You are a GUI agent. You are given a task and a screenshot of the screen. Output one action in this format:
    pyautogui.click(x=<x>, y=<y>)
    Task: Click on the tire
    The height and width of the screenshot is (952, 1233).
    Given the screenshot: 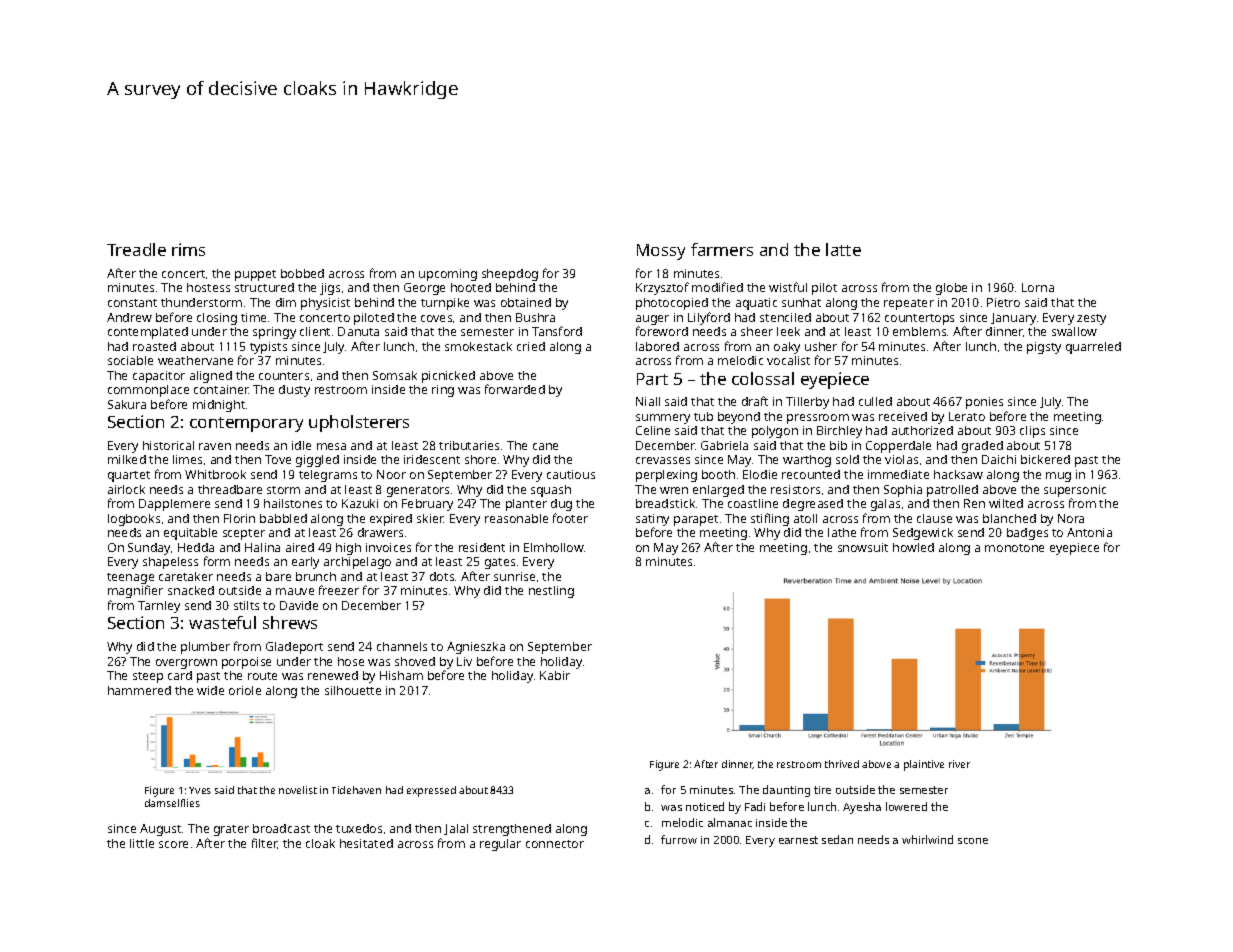 What is the action you would take?
    pyautogui.click(x=822, y=790)
